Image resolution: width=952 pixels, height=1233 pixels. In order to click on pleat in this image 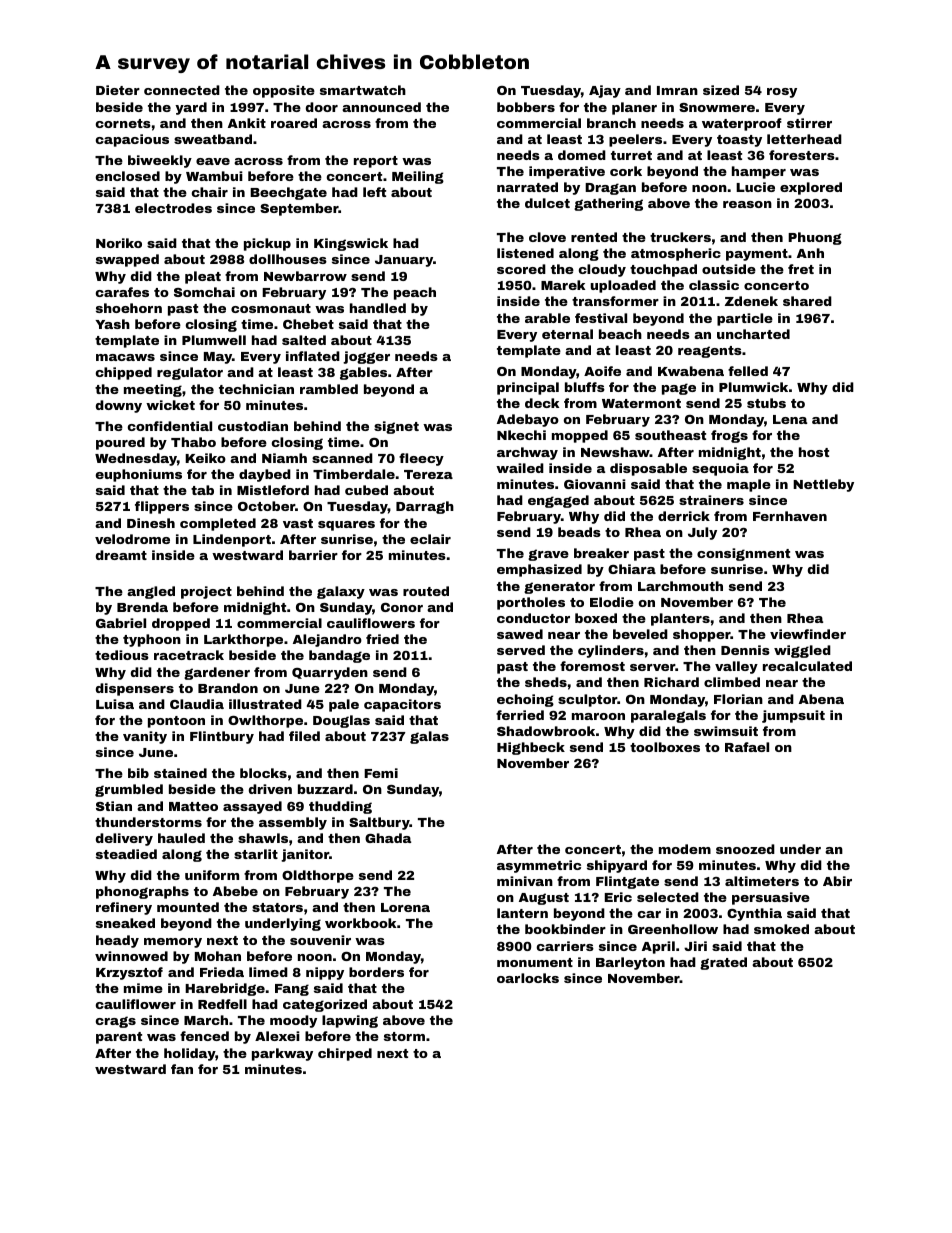, I will do `click(203, 277)`.
